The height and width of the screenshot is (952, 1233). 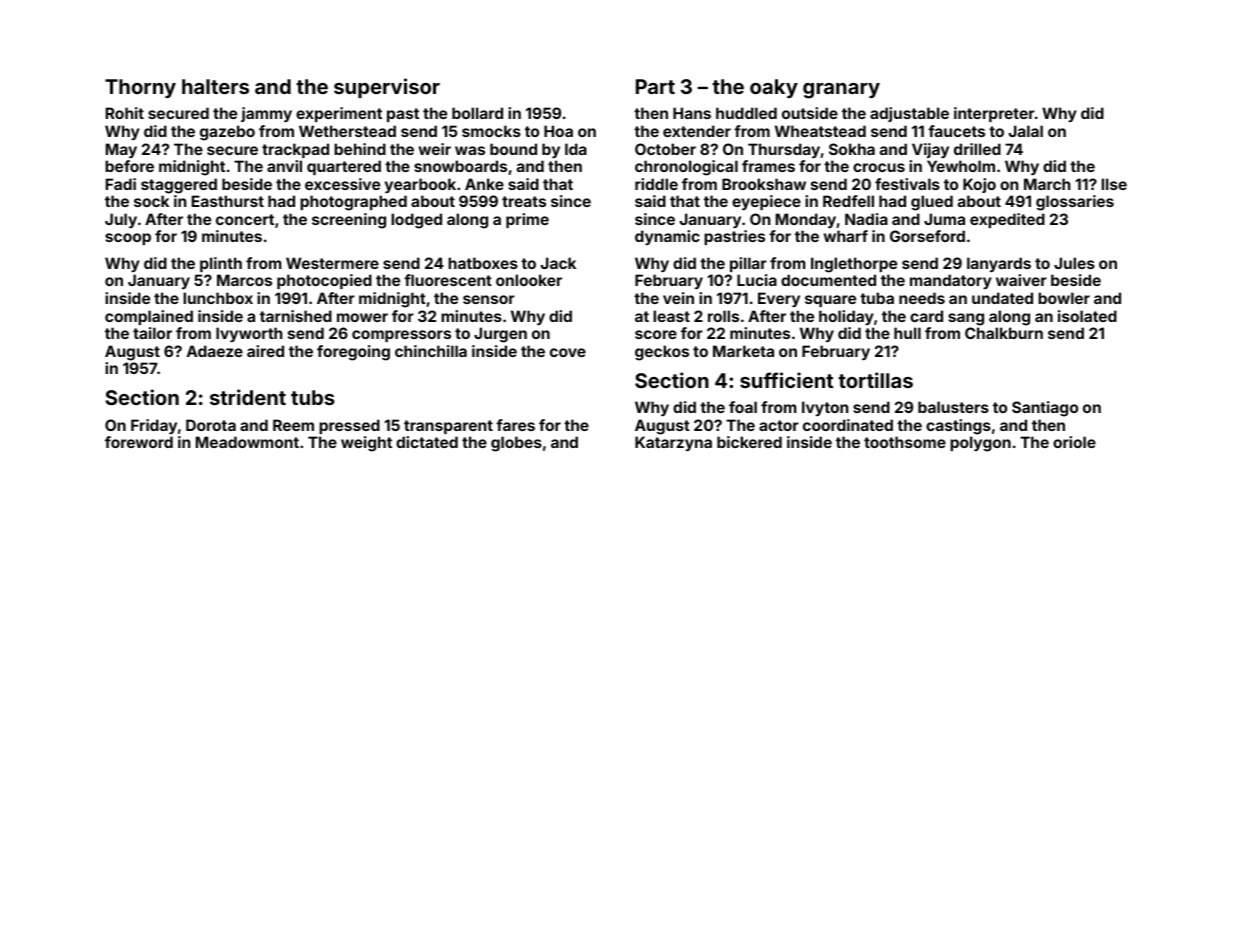 I want to click on polygon, so click(x=980, y=444).
